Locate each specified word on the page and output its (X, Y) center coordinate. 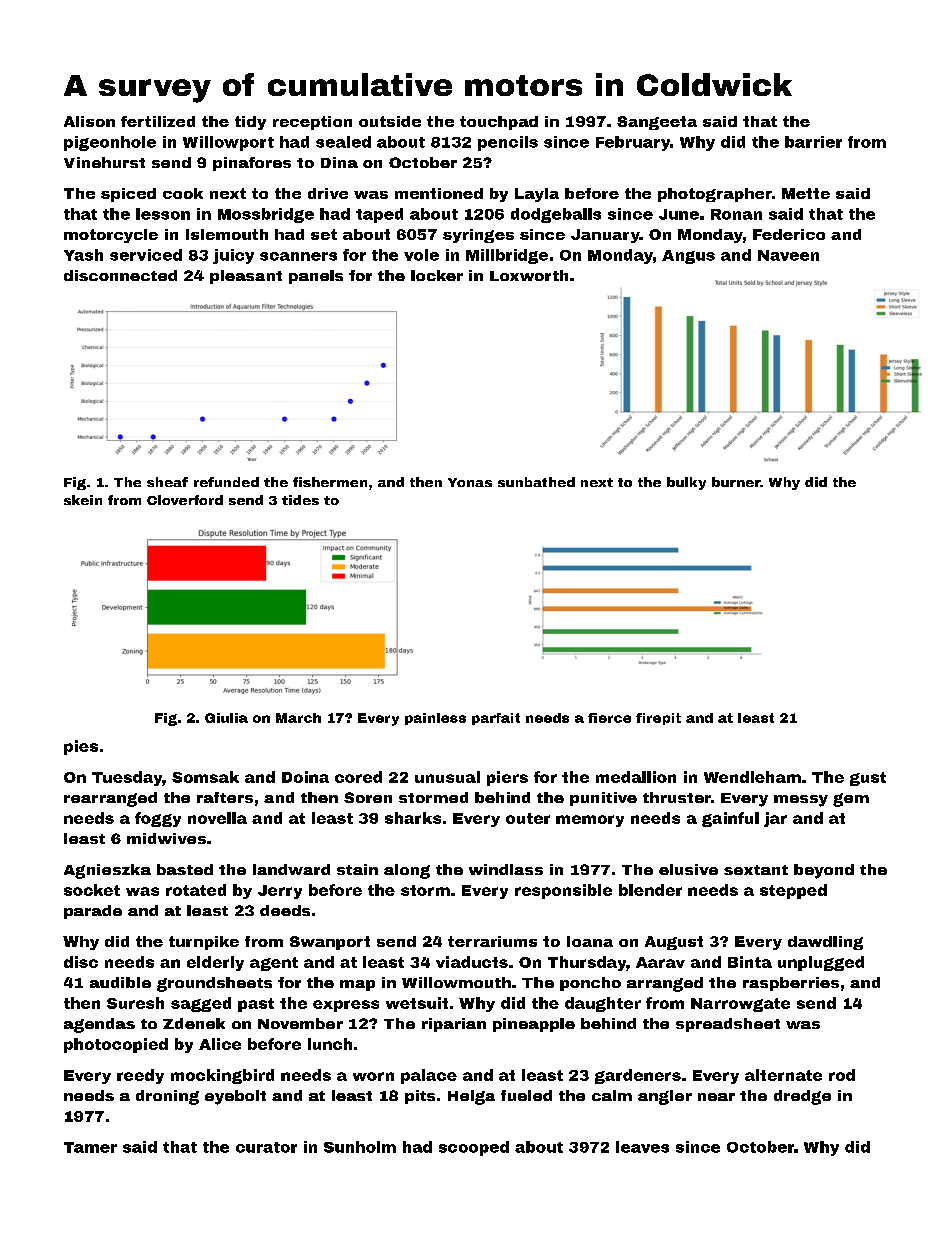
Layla (537, 195)
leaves (642, 1147)
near (716, 1097)
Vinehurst (104, 162)
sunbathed (536, 482)
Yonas (470, 482)
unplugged (821, 963)
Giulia (226, 718)
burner (736, 482)
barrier (813, 142)
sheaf (167, 482)
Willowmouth (456, 982)
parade (93, 912)
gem (851, 800)
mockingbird (222, 1076)
